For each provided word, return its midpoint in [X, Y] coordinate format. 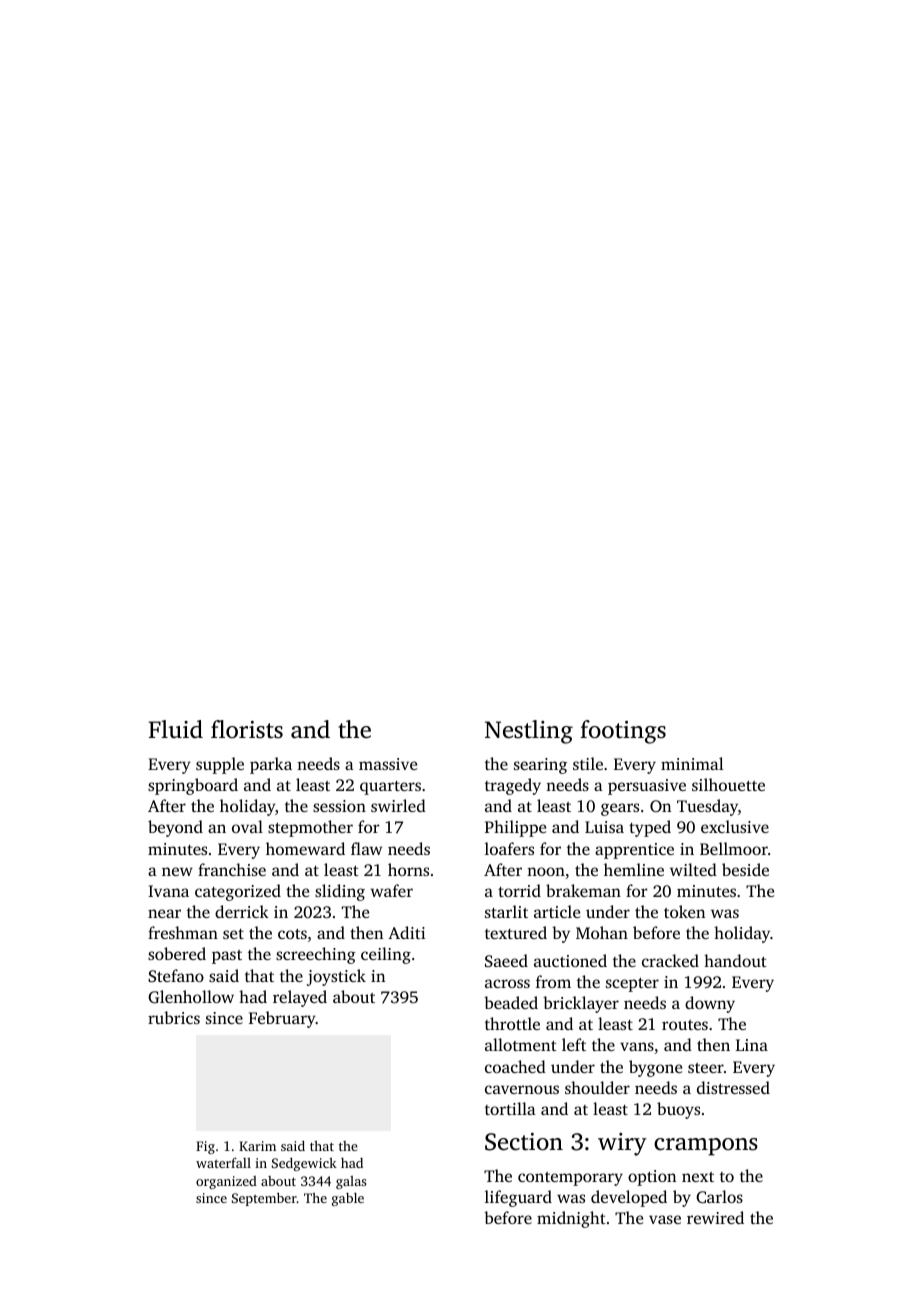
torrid [519, 890]
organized [226, 1182]
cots [292, 934]
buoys [678, 1110]
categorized [238, 892]
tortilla [510, 1108]
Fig [205, 1147]
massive [388, 764]
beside [745, 869]
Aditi [406, 932]
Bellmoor [734, 848]
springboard [193, 786]
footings [623, 732]
